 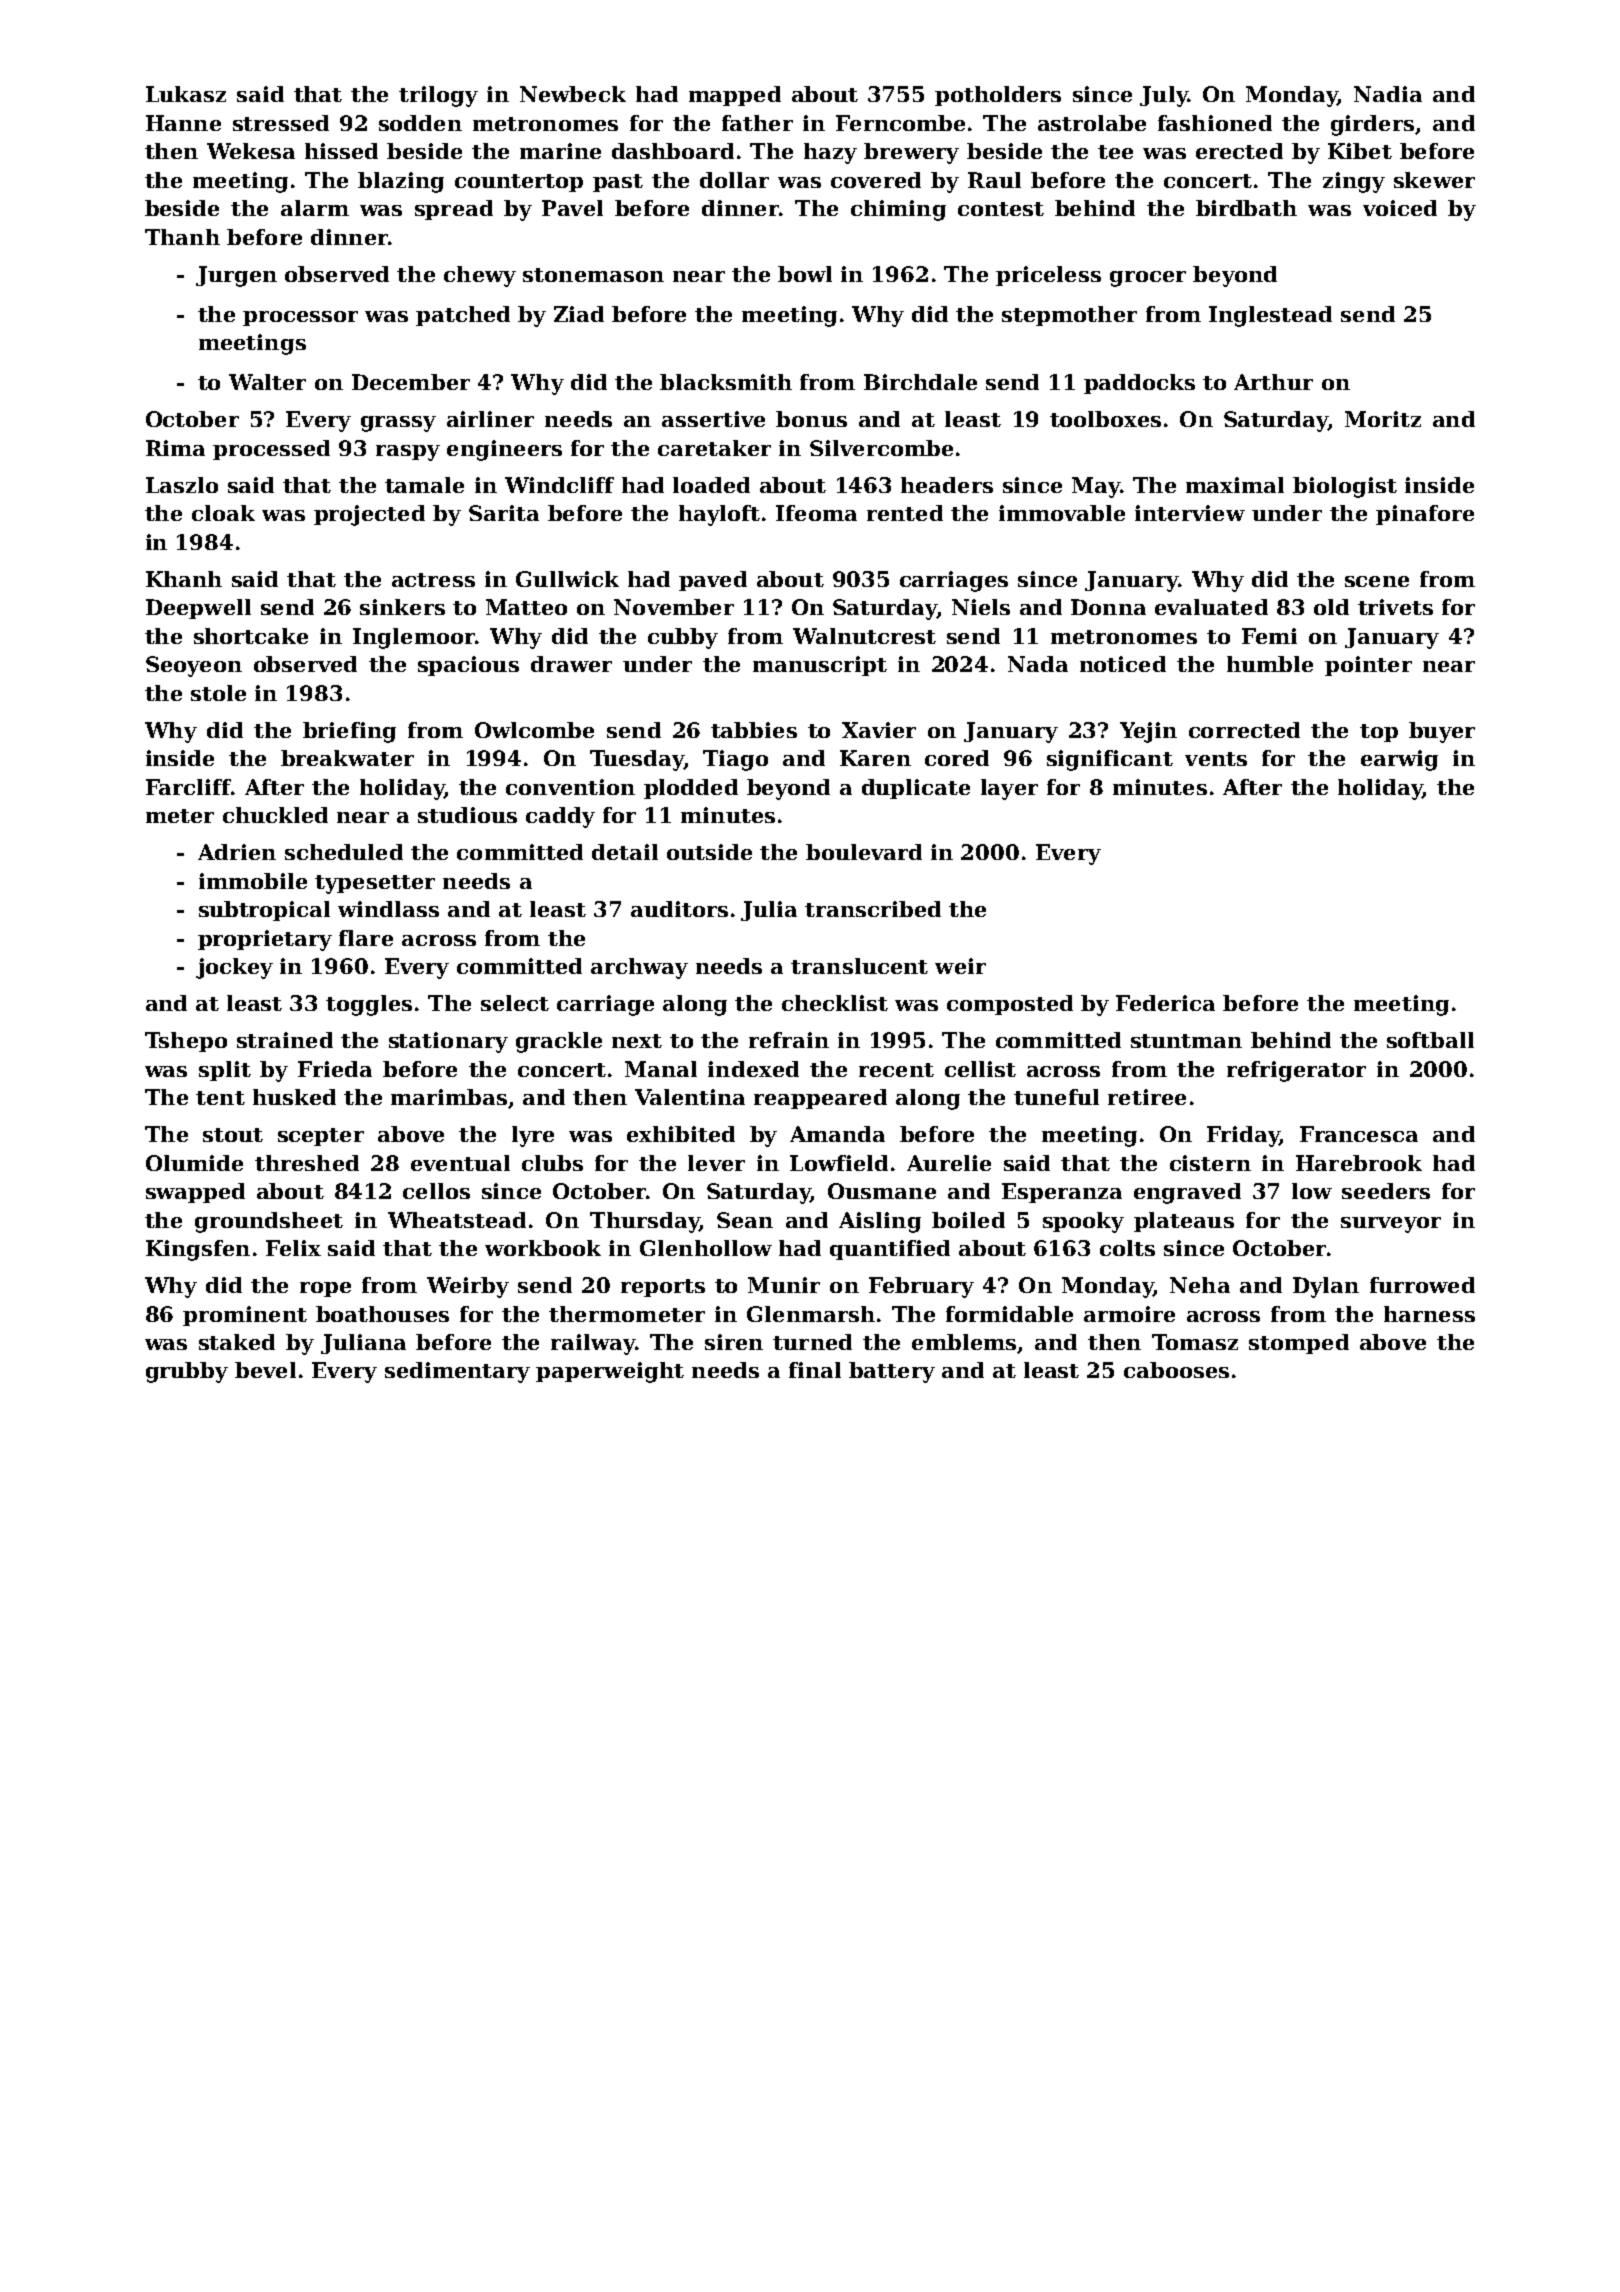 What do you see at coordinates (981, 607) in the screenshot?
I see `Niels` at bounding box center [981, 607].
